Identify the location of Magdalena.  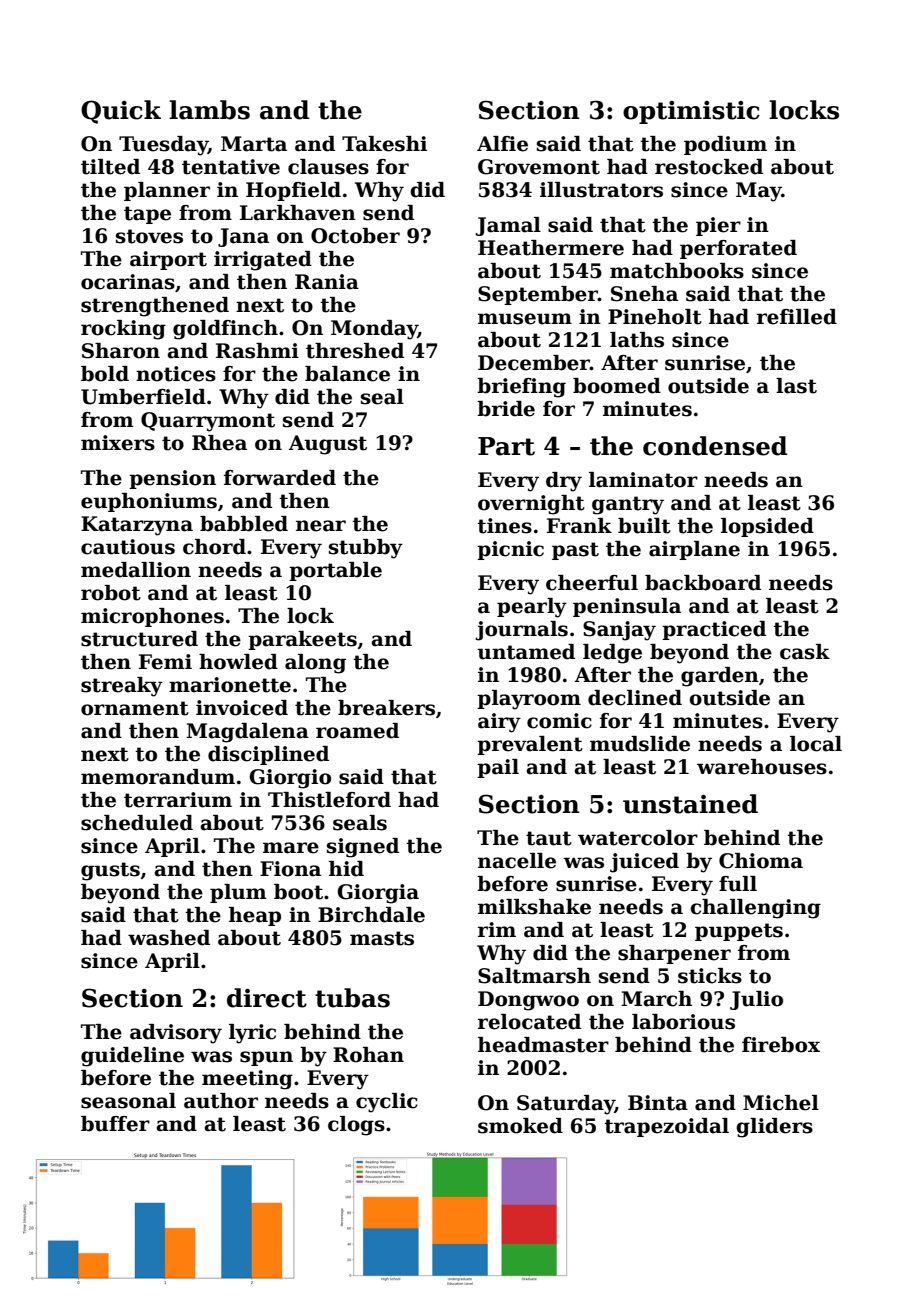
(247, 733).
